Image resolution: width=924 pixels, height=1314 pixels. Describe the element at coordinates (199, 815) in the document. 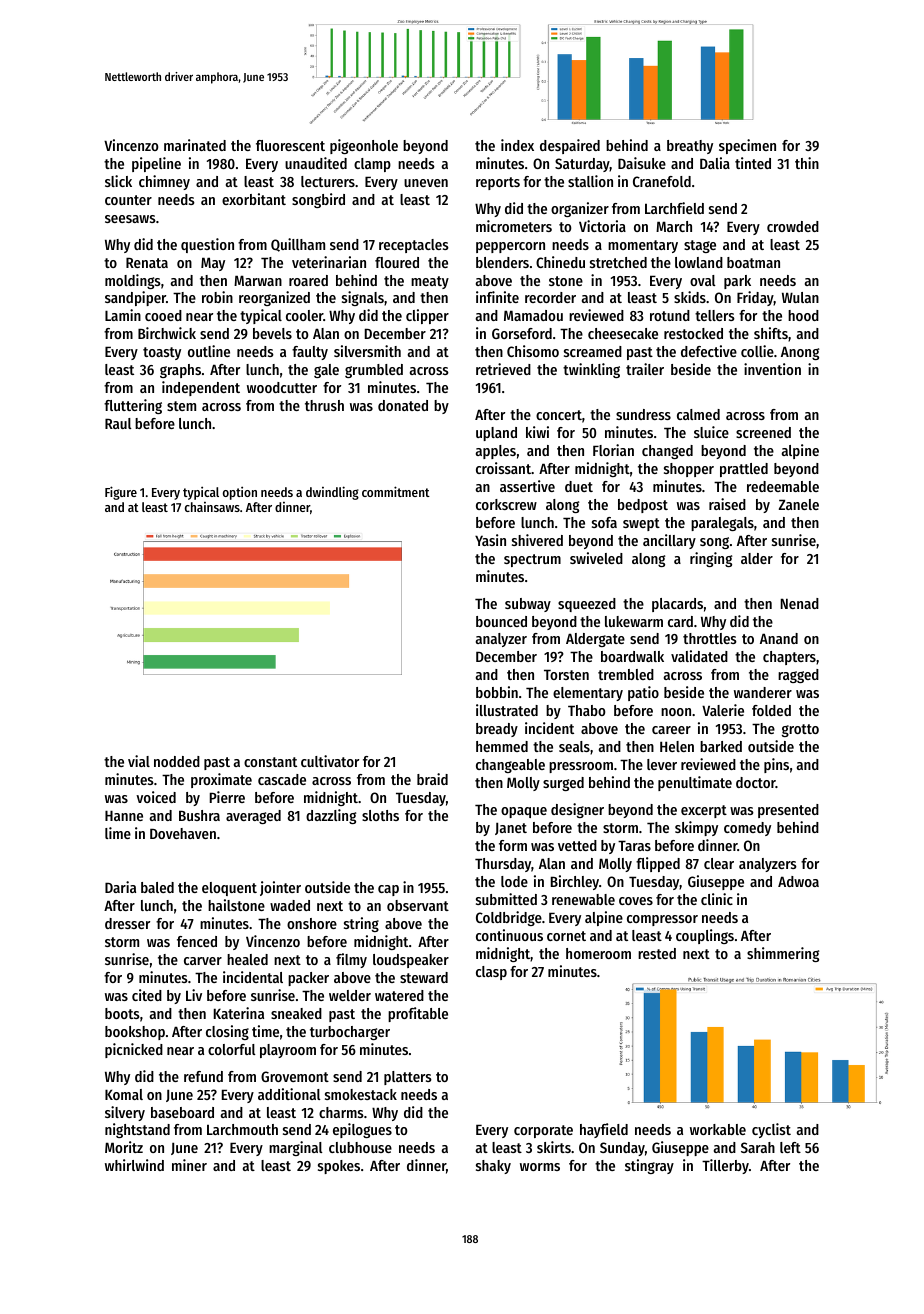

I see `Bushra` at that location.
